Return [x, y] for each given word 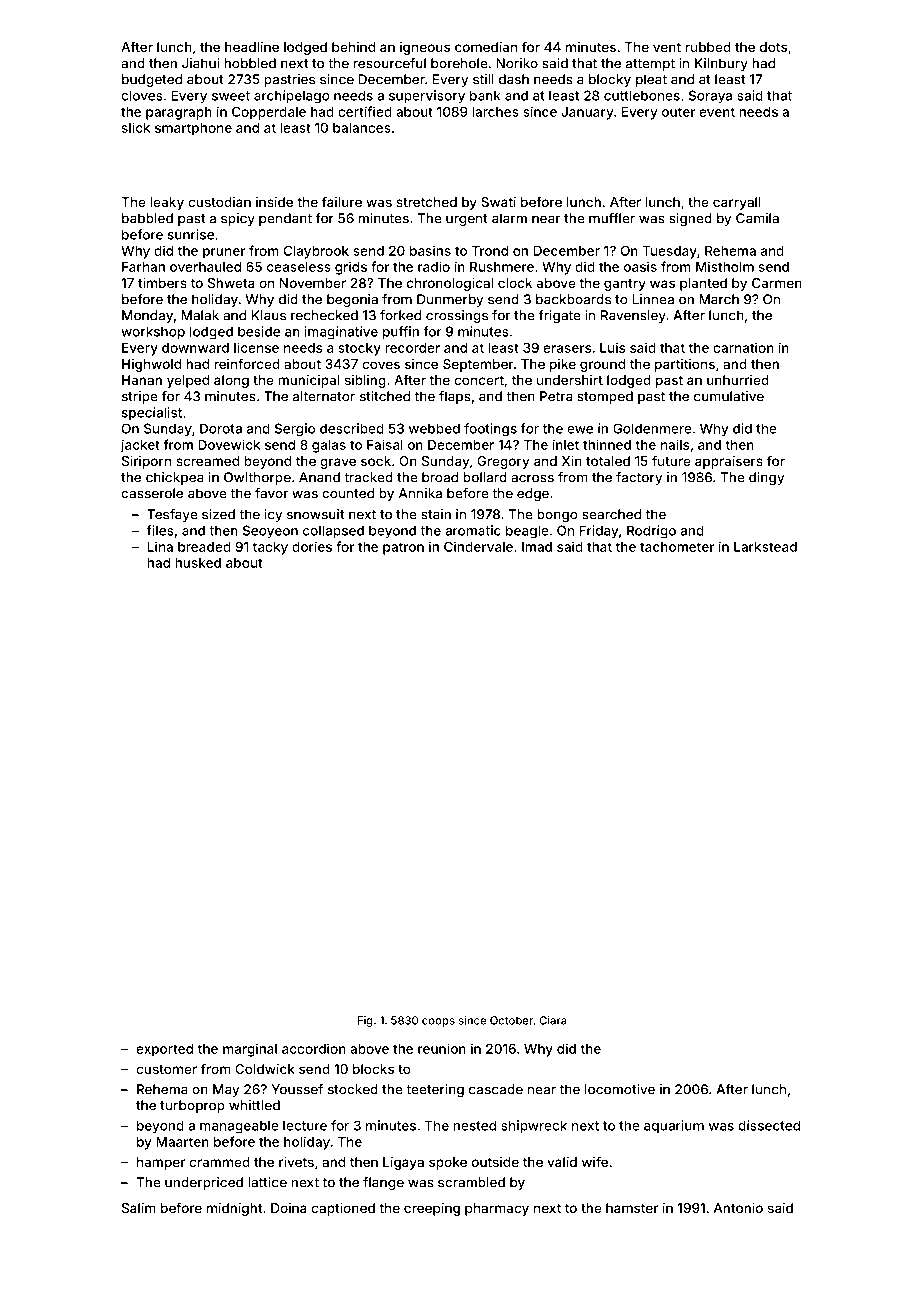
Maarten [182, 1142]
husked [198, 563]
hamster [632, 1208]
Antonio [738, 1208]
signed [690, 219]
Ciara [553, 1020]
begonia [352, 300]
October [511, 1020]
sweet [231, 96]
